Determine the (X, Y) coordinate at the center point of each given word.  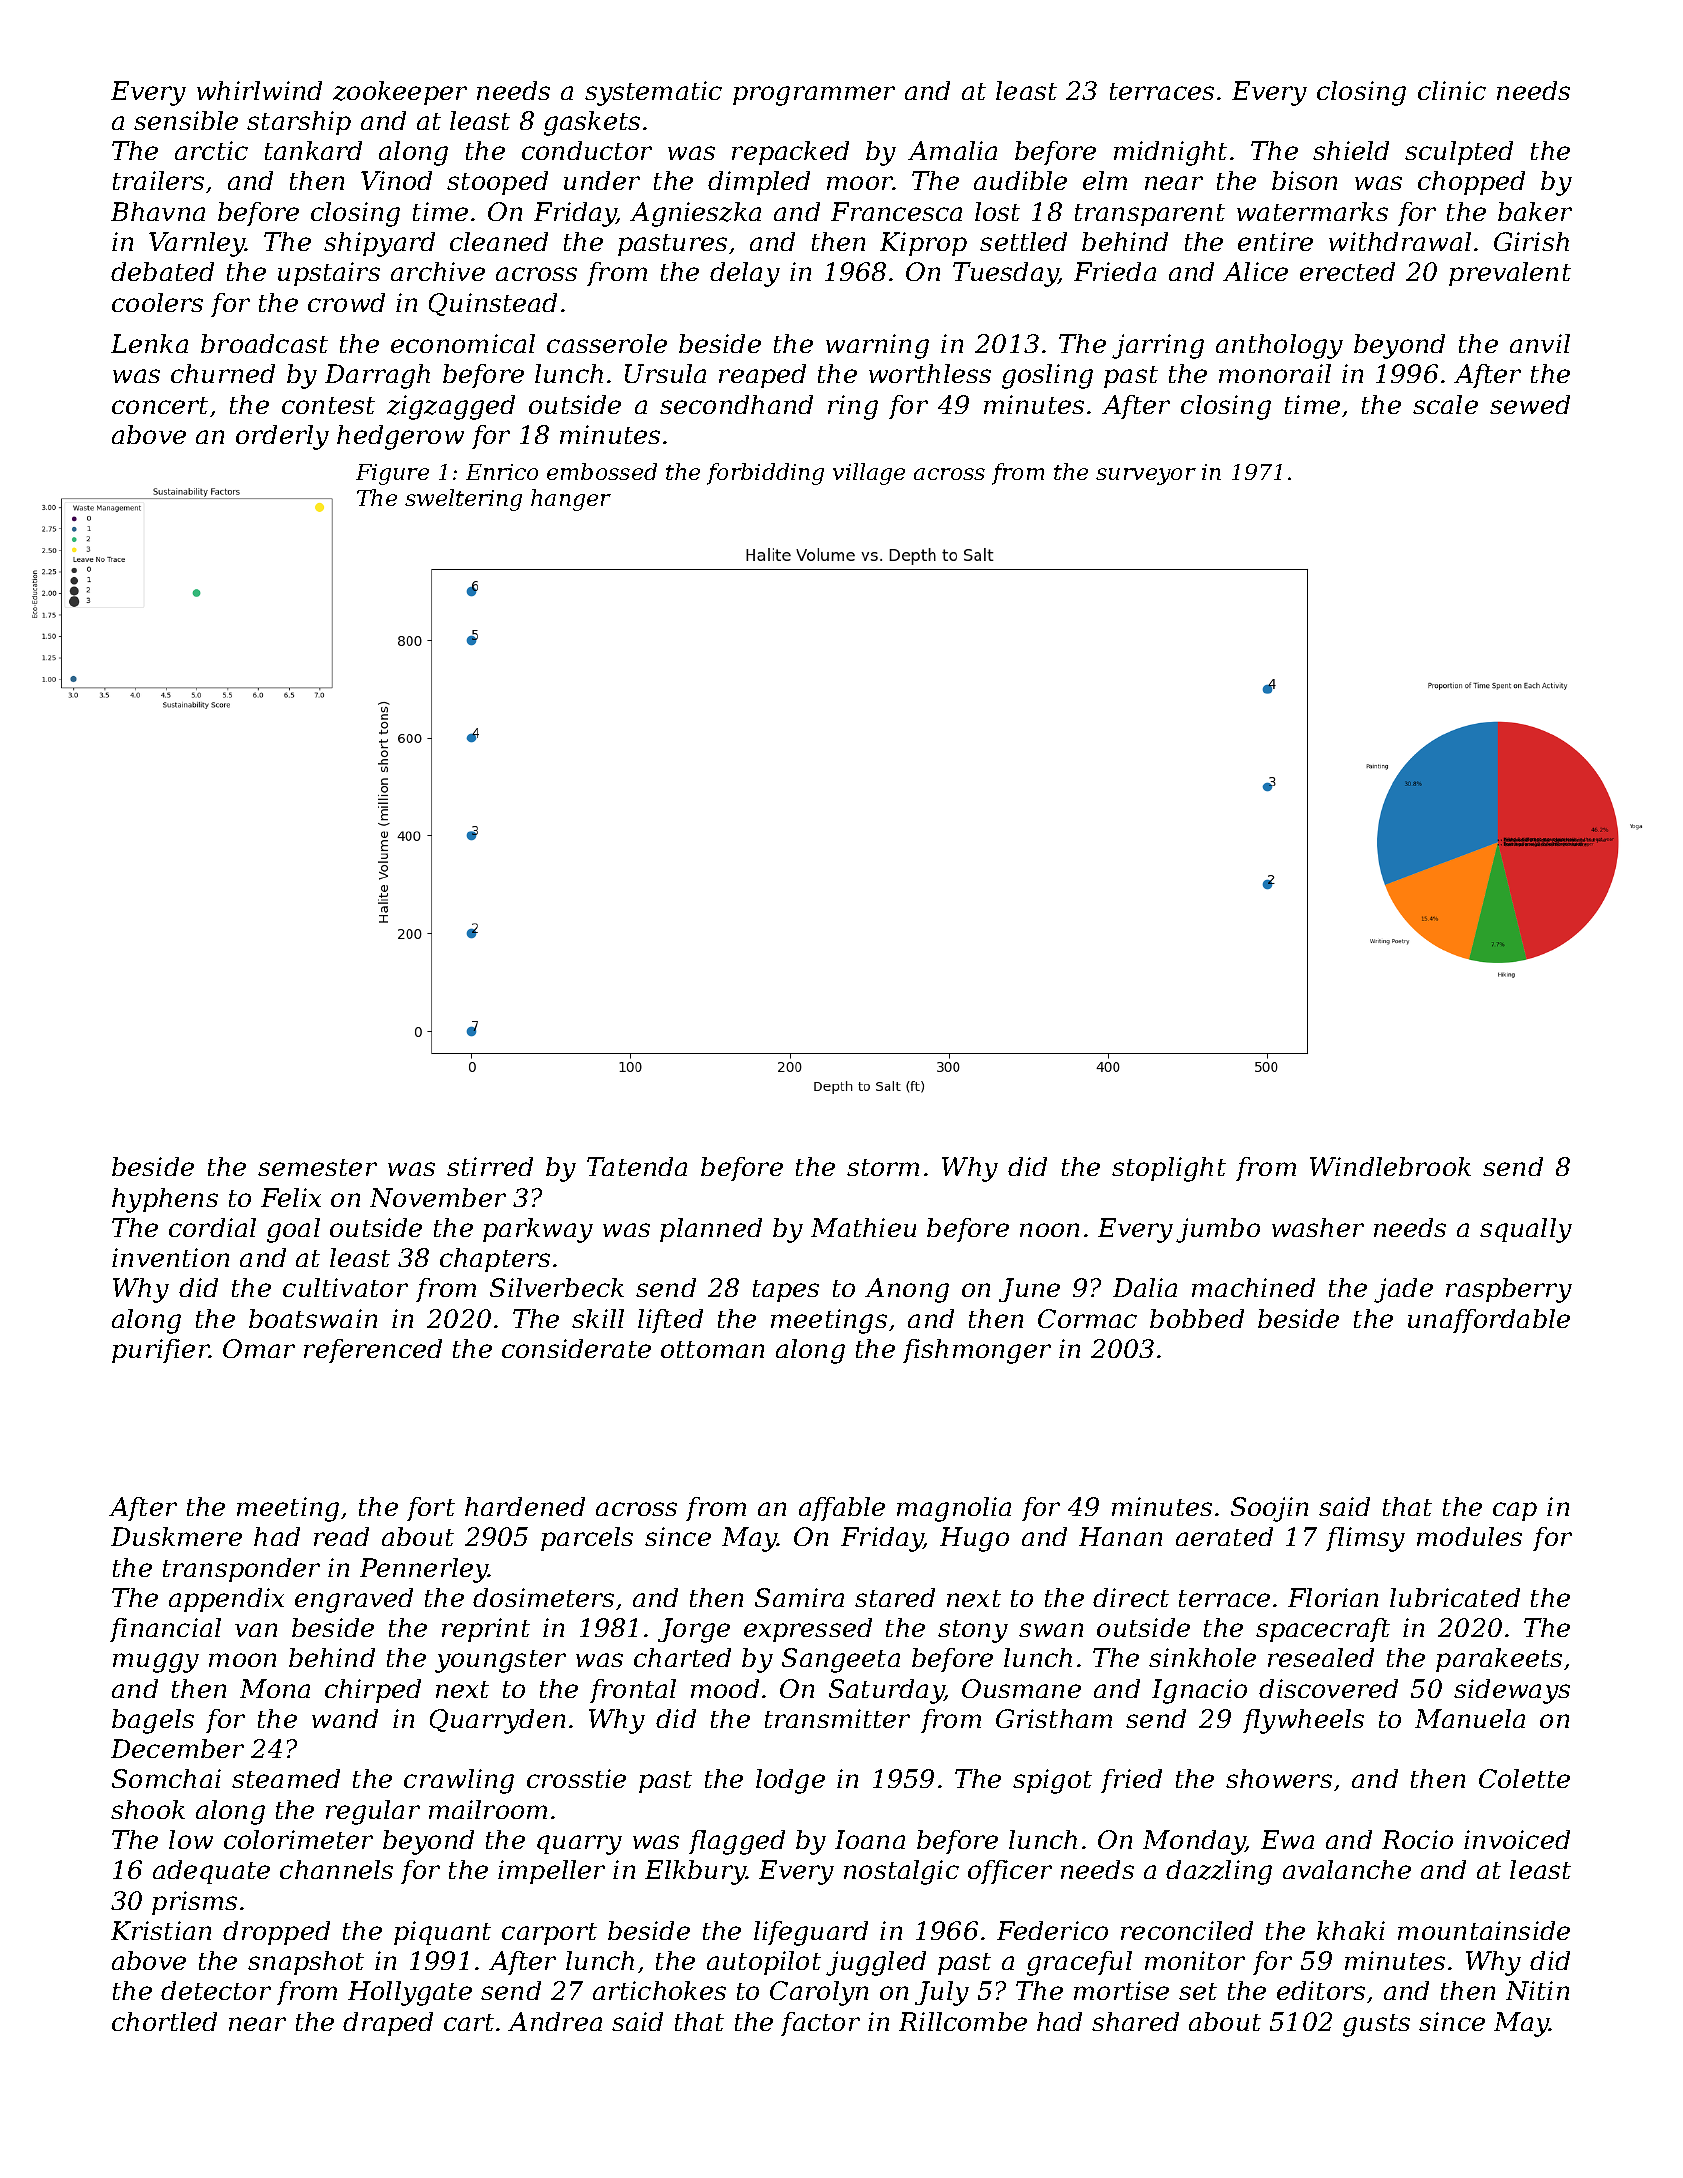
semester (317, 1167)
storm (883, 1167)
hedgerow (400, 437)
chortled (164, 2021)
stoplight (1169, 1169)
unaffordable (1489, 1321)
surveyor (1146, 476)
